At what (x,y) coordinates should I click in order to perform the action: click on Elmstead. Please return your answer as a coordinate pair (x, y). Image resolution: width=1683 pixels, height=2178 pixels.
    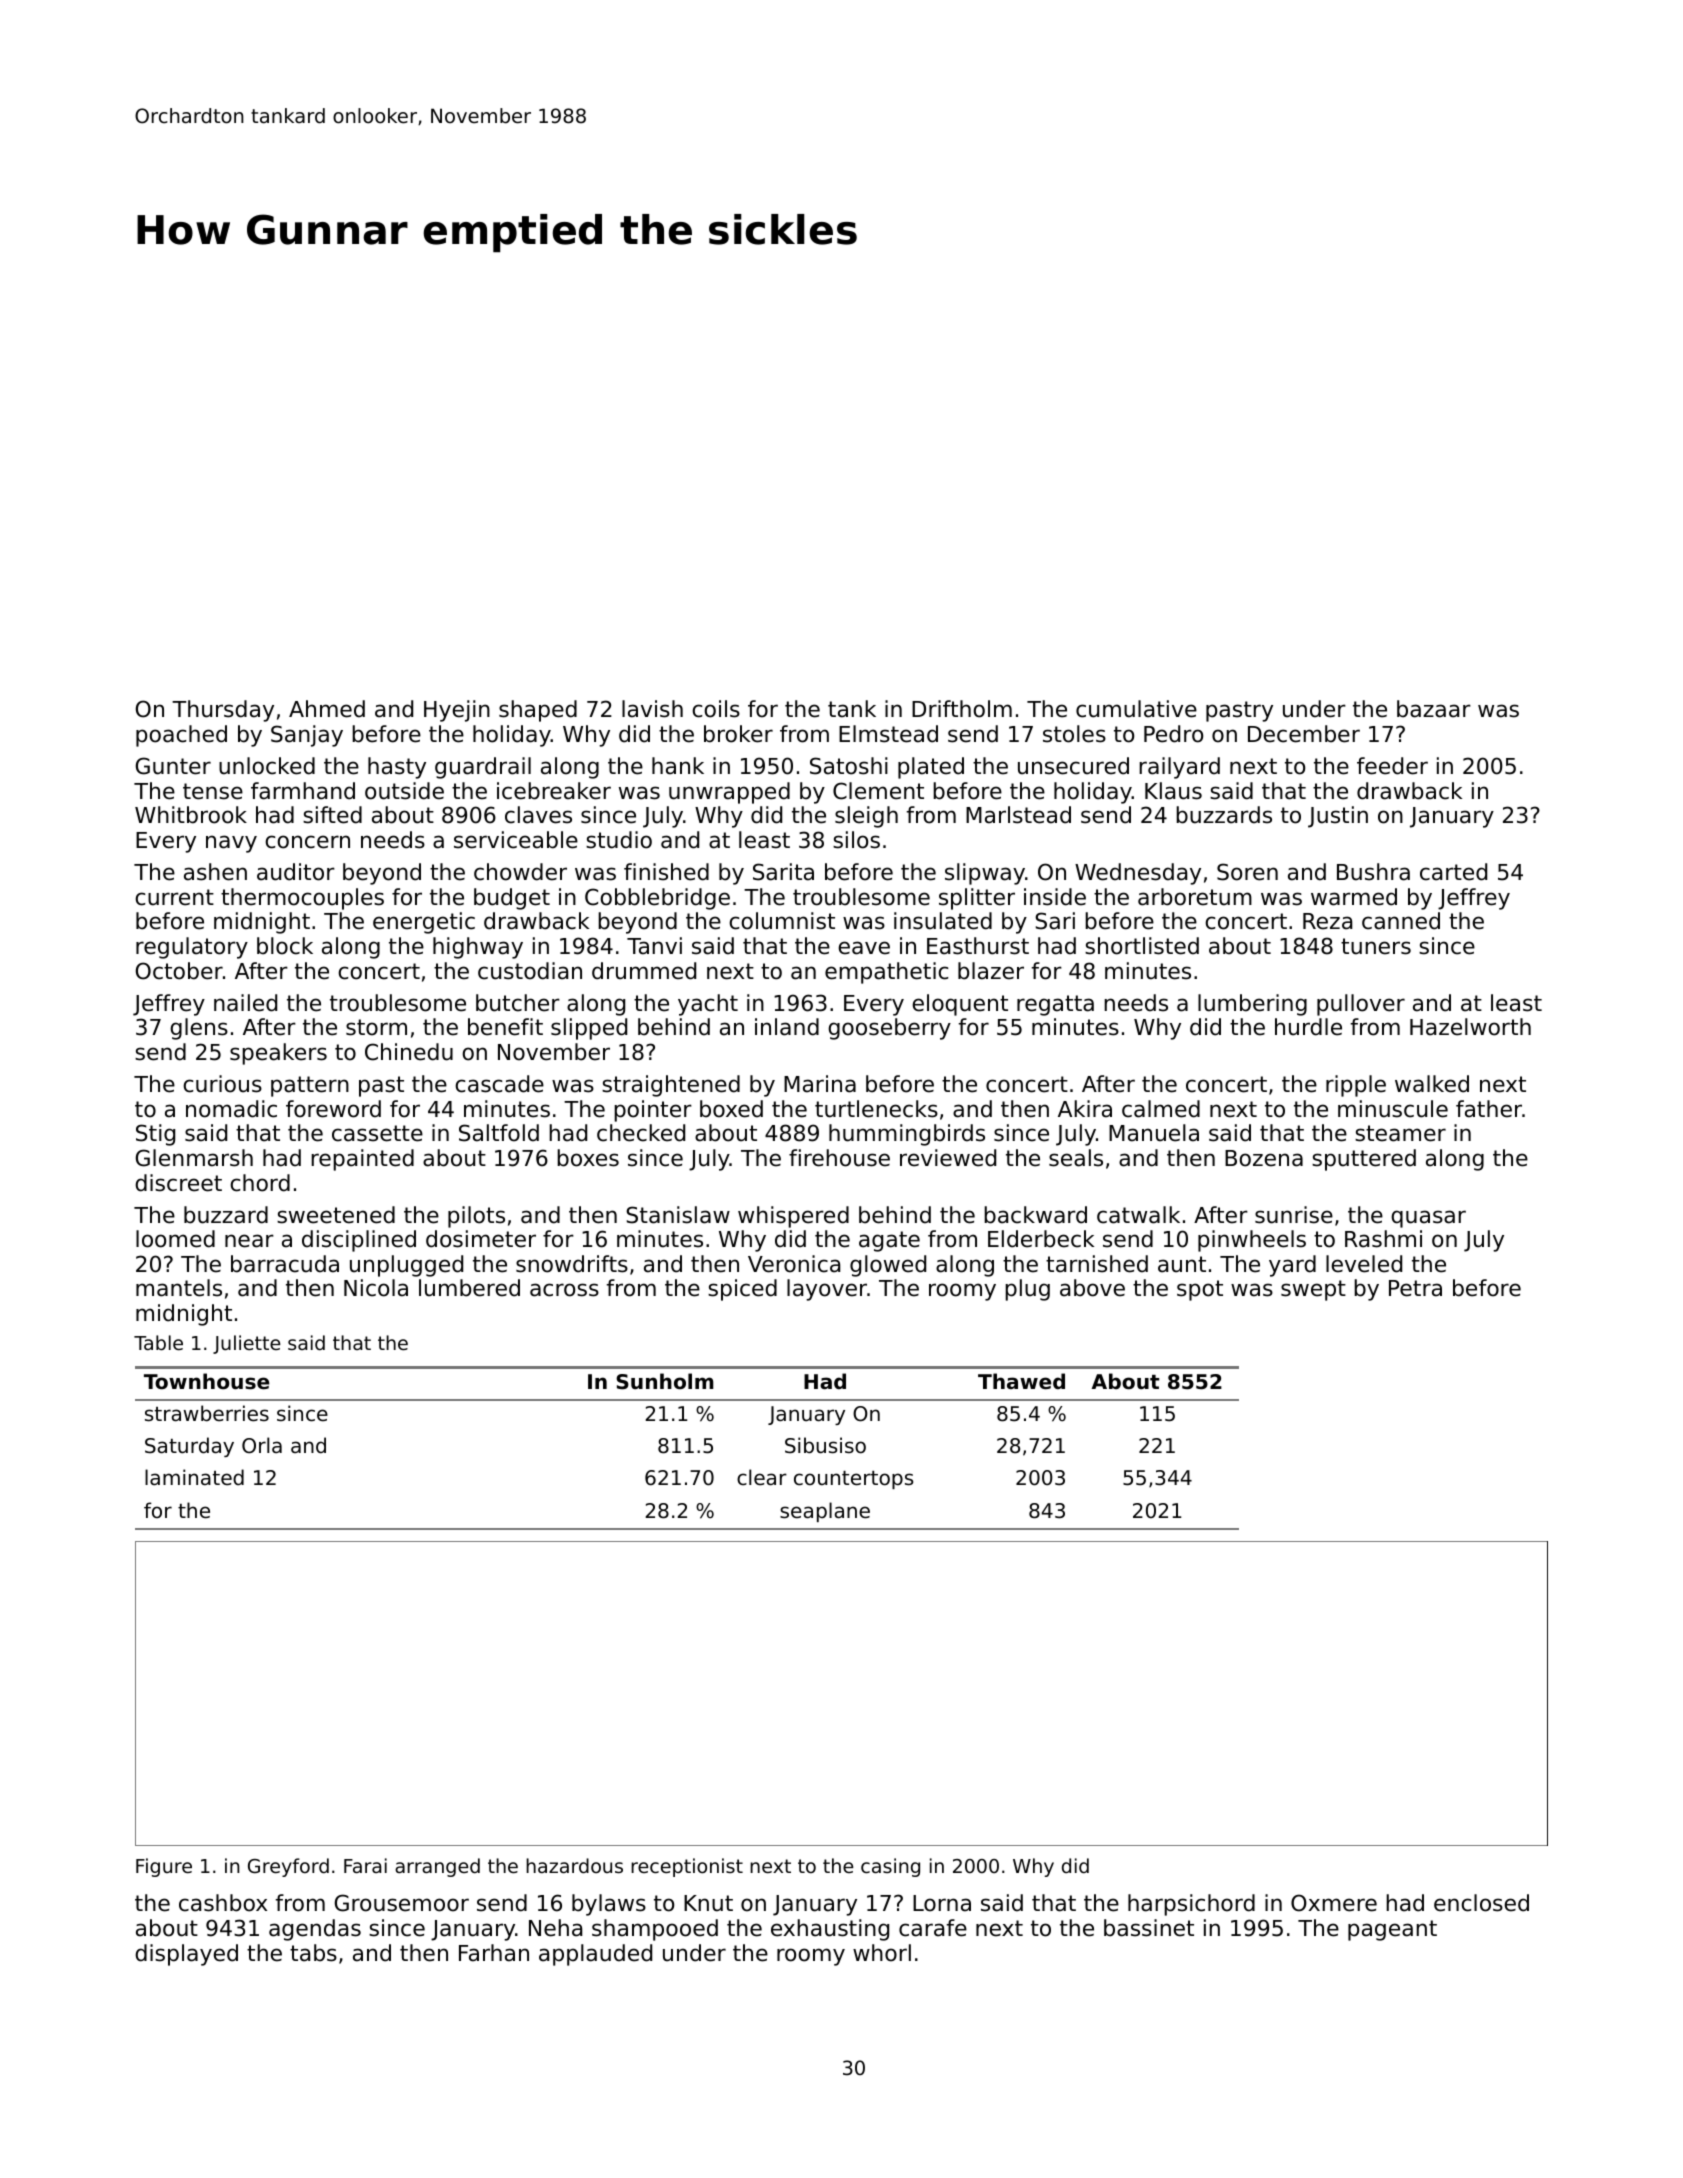
    Looking at the image, I should click on (888, 734).
